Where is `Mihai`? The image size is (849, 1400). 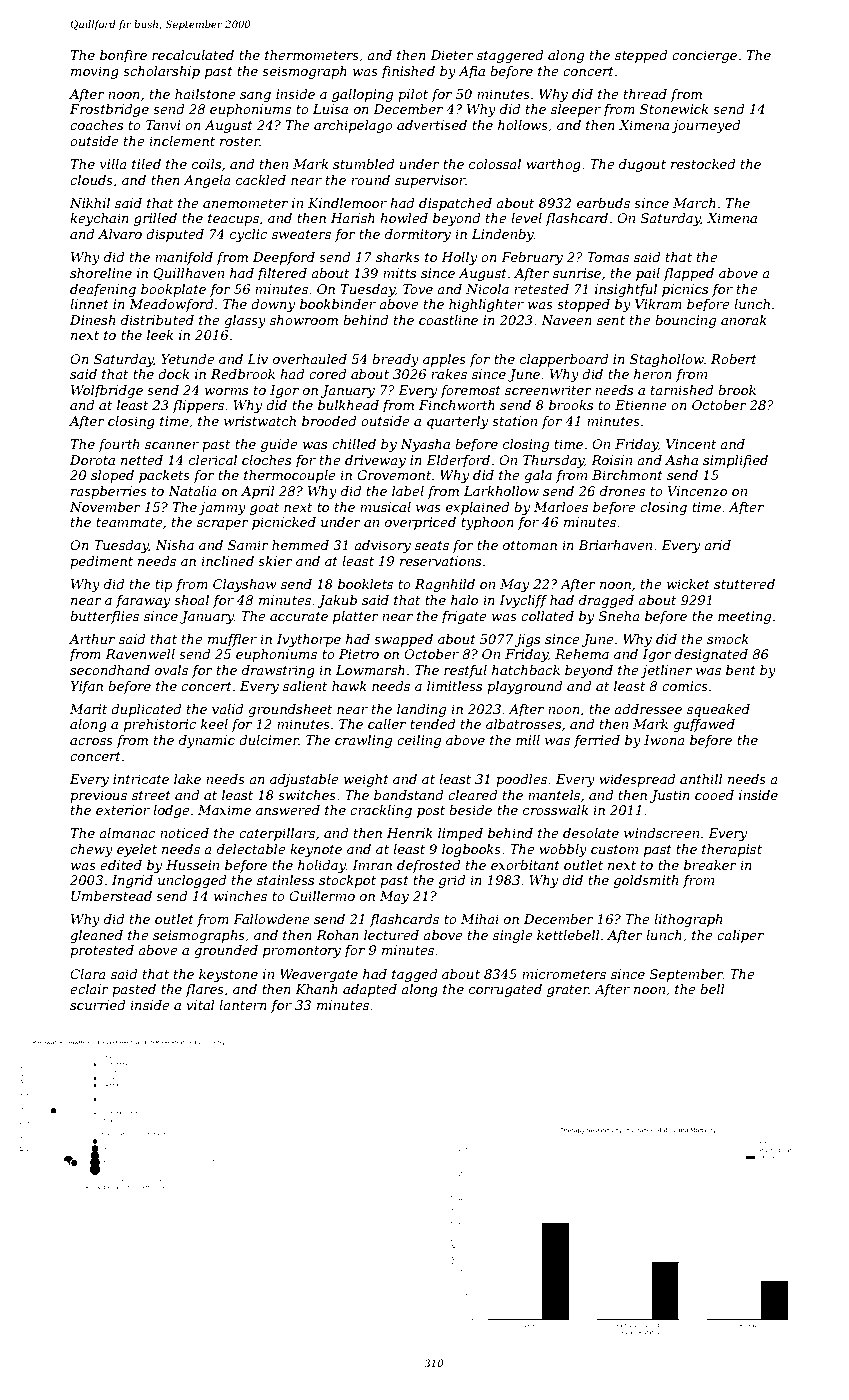
Mihai is located at coordinates (480, 919).
